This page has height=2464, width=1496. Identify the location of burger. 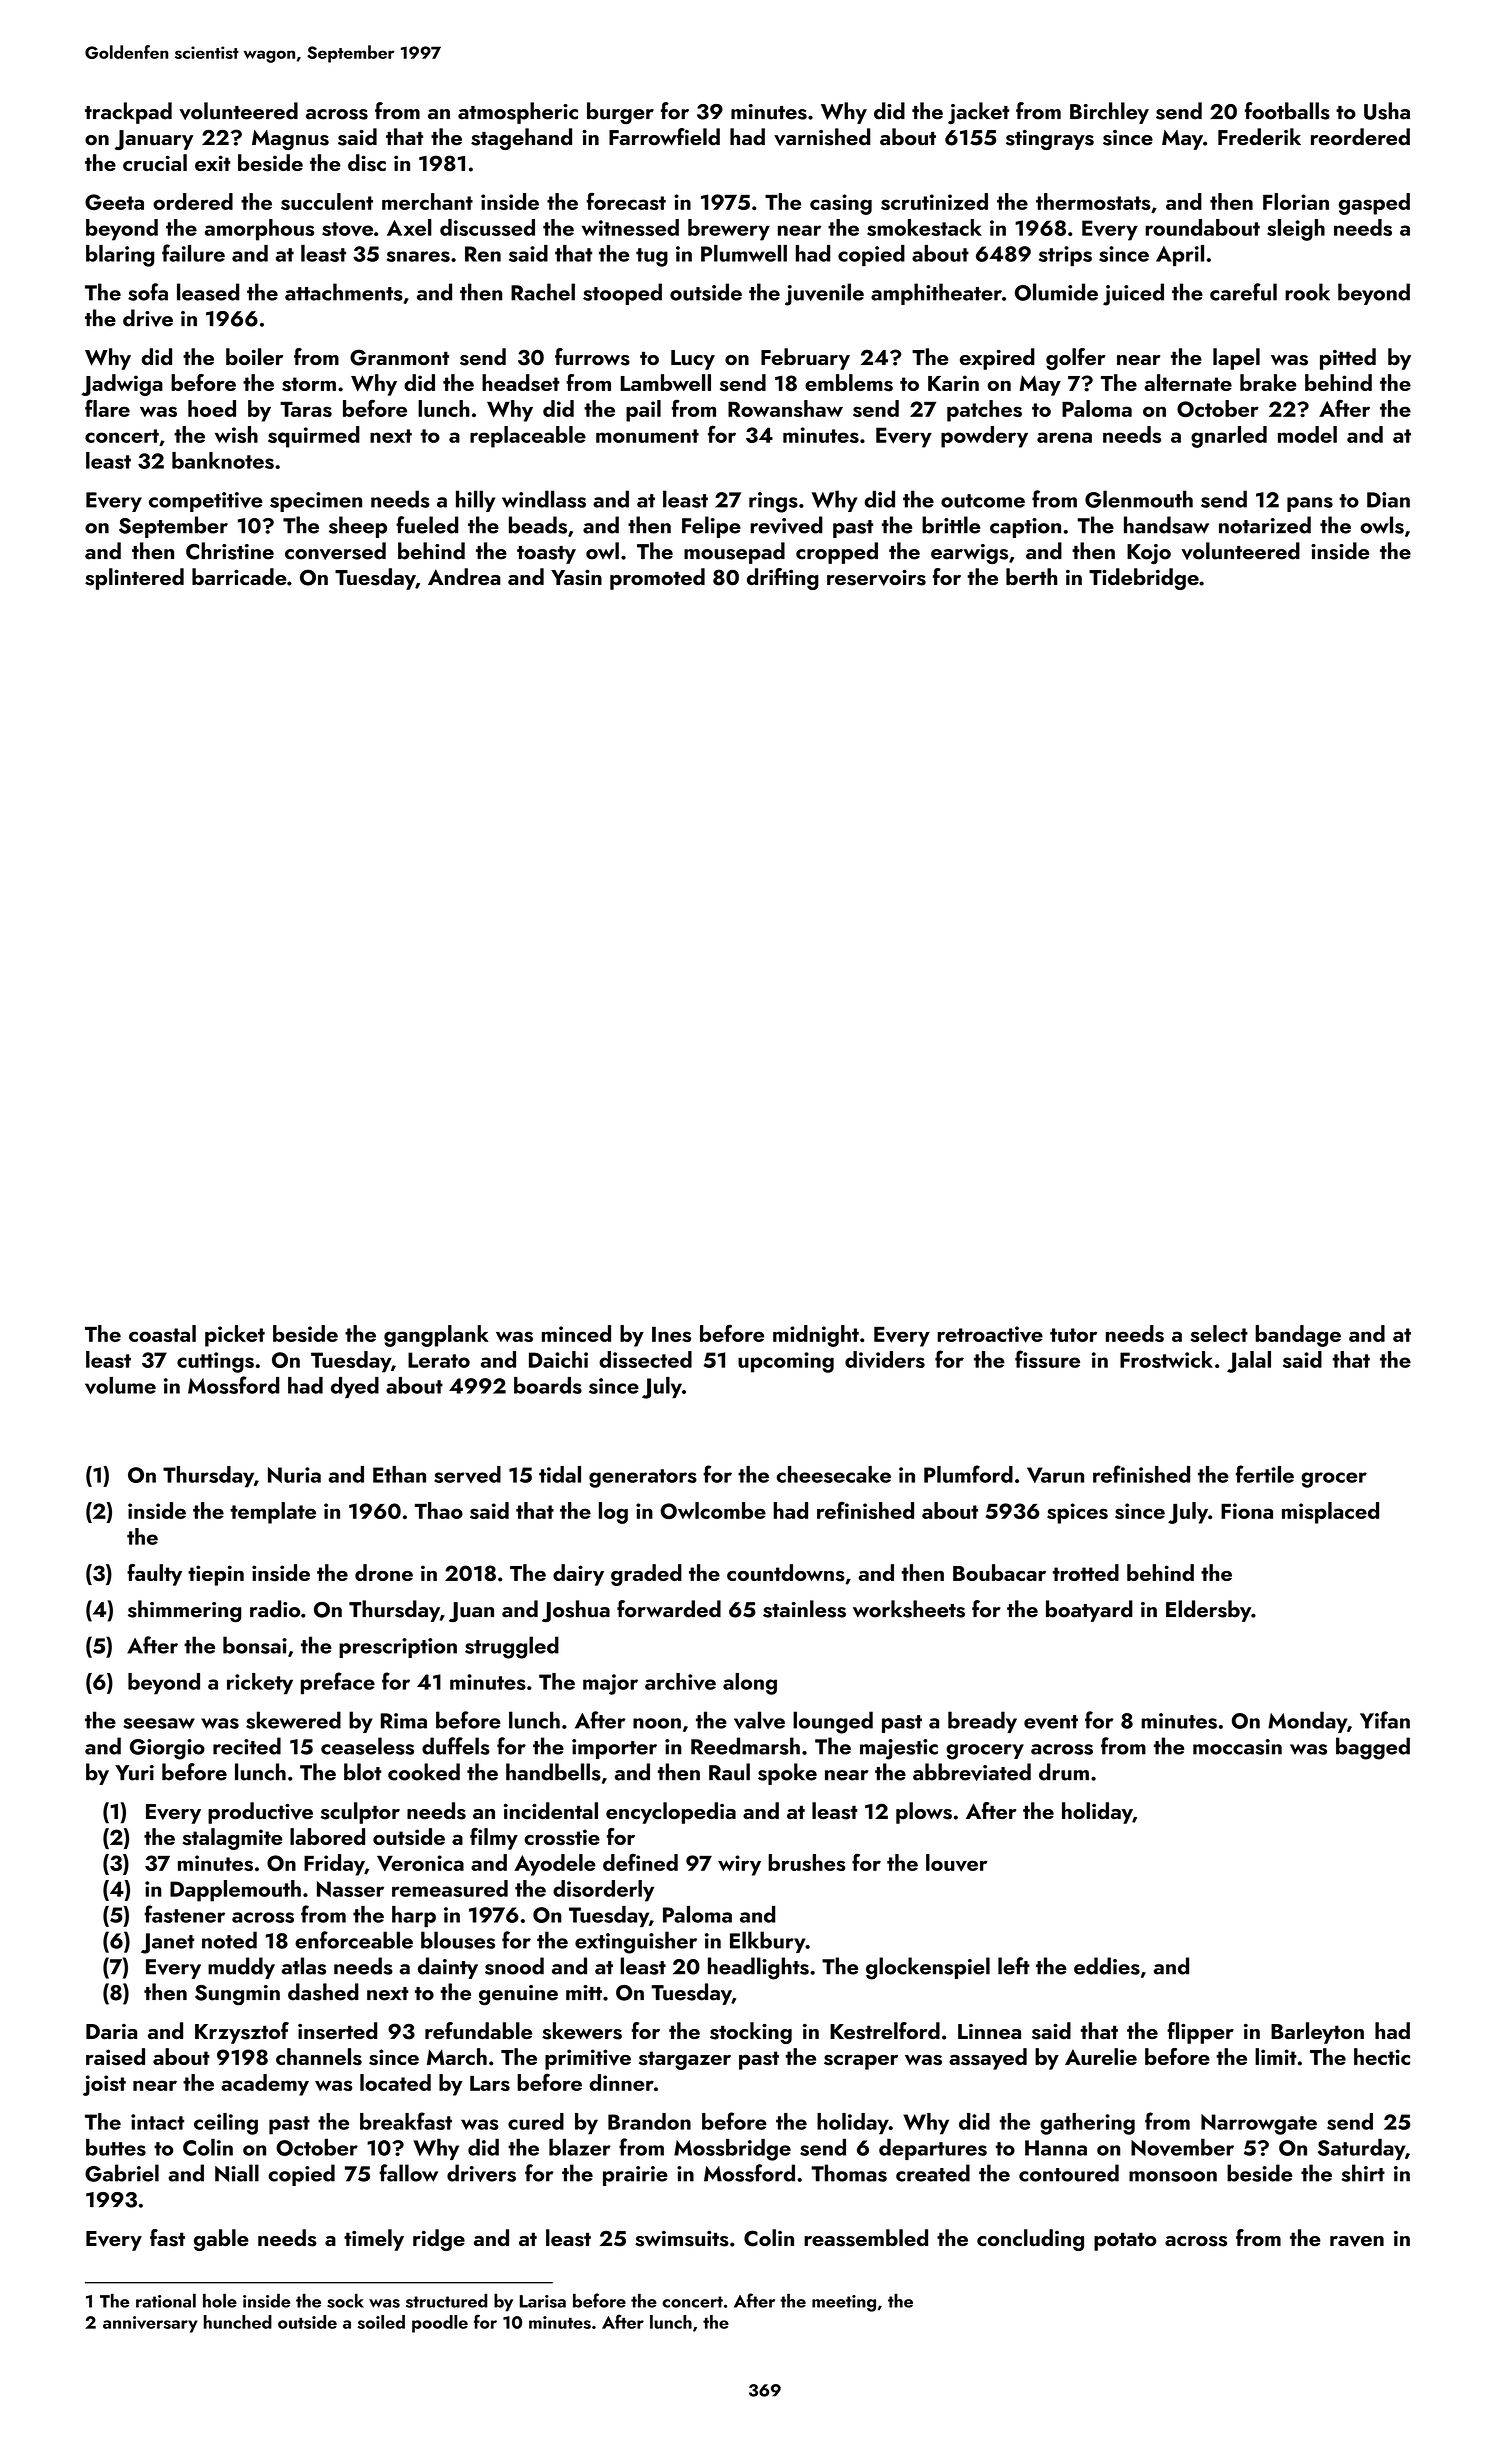
(620, 113).
